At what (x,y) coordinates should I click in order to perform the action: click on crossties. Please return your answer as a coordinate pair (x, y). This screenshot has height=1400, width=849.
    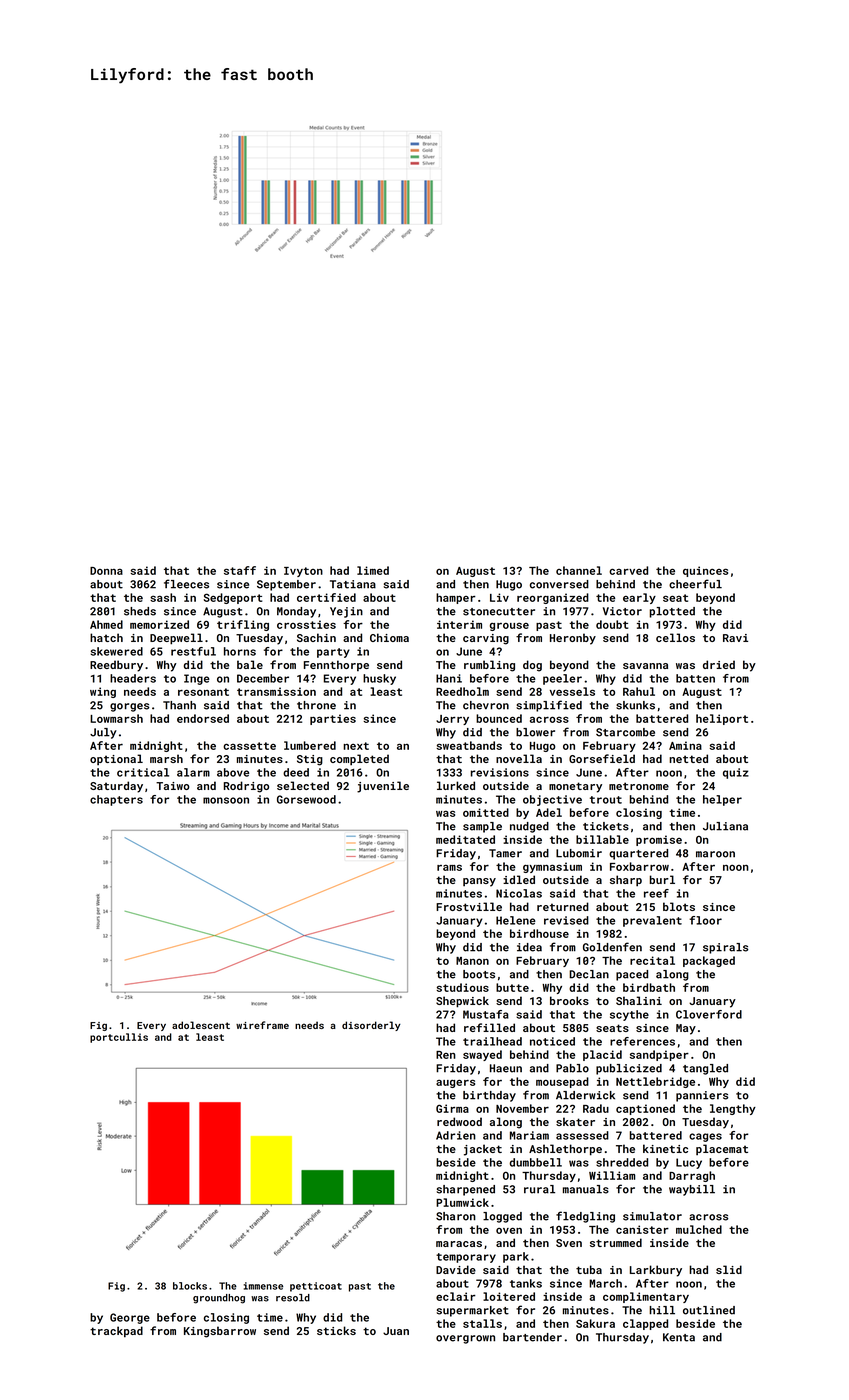
    Looking at the image, I should click on (306, 624).
